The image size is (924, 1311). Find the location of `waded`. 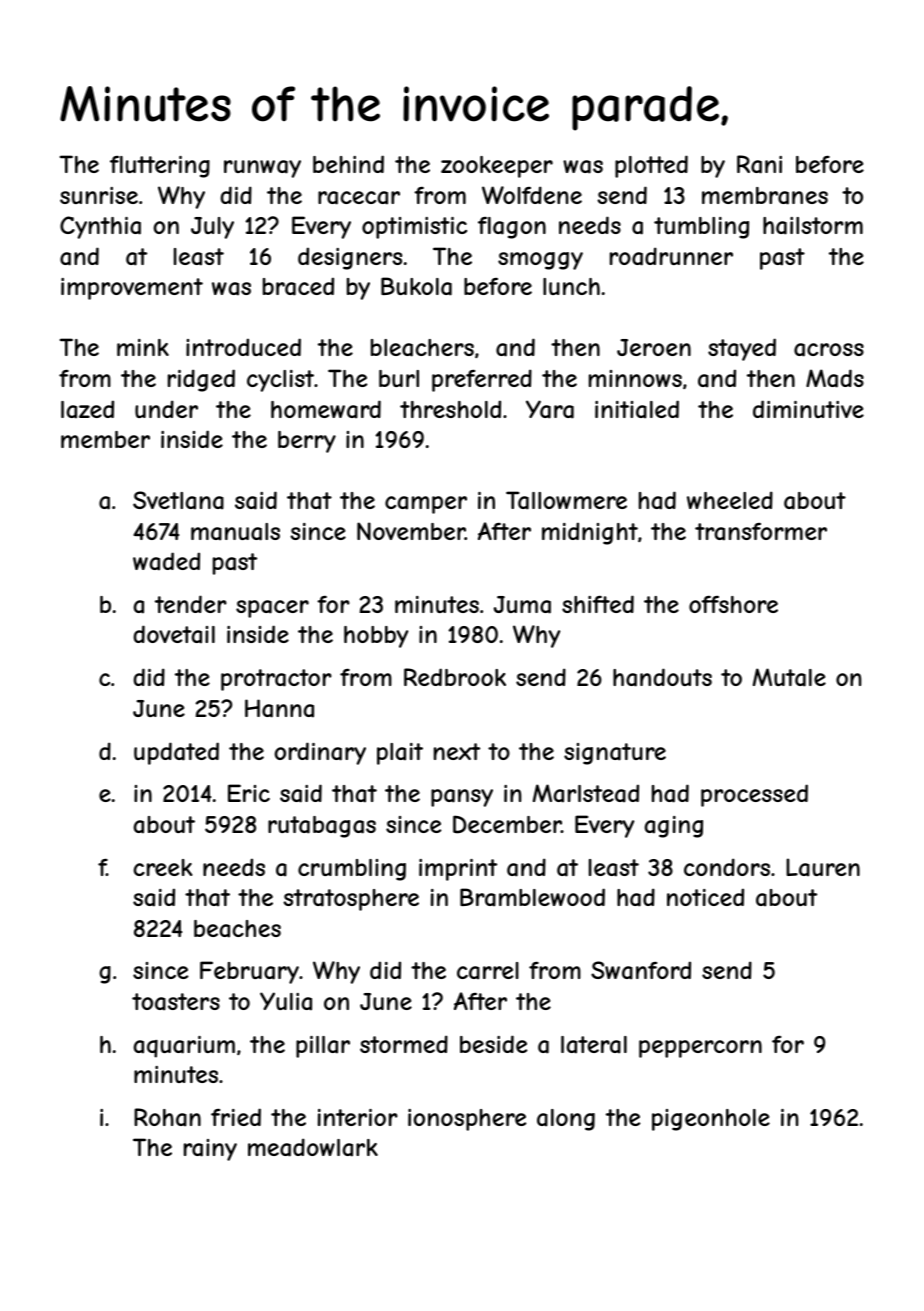

waded is located at coordinates (166, 561).
